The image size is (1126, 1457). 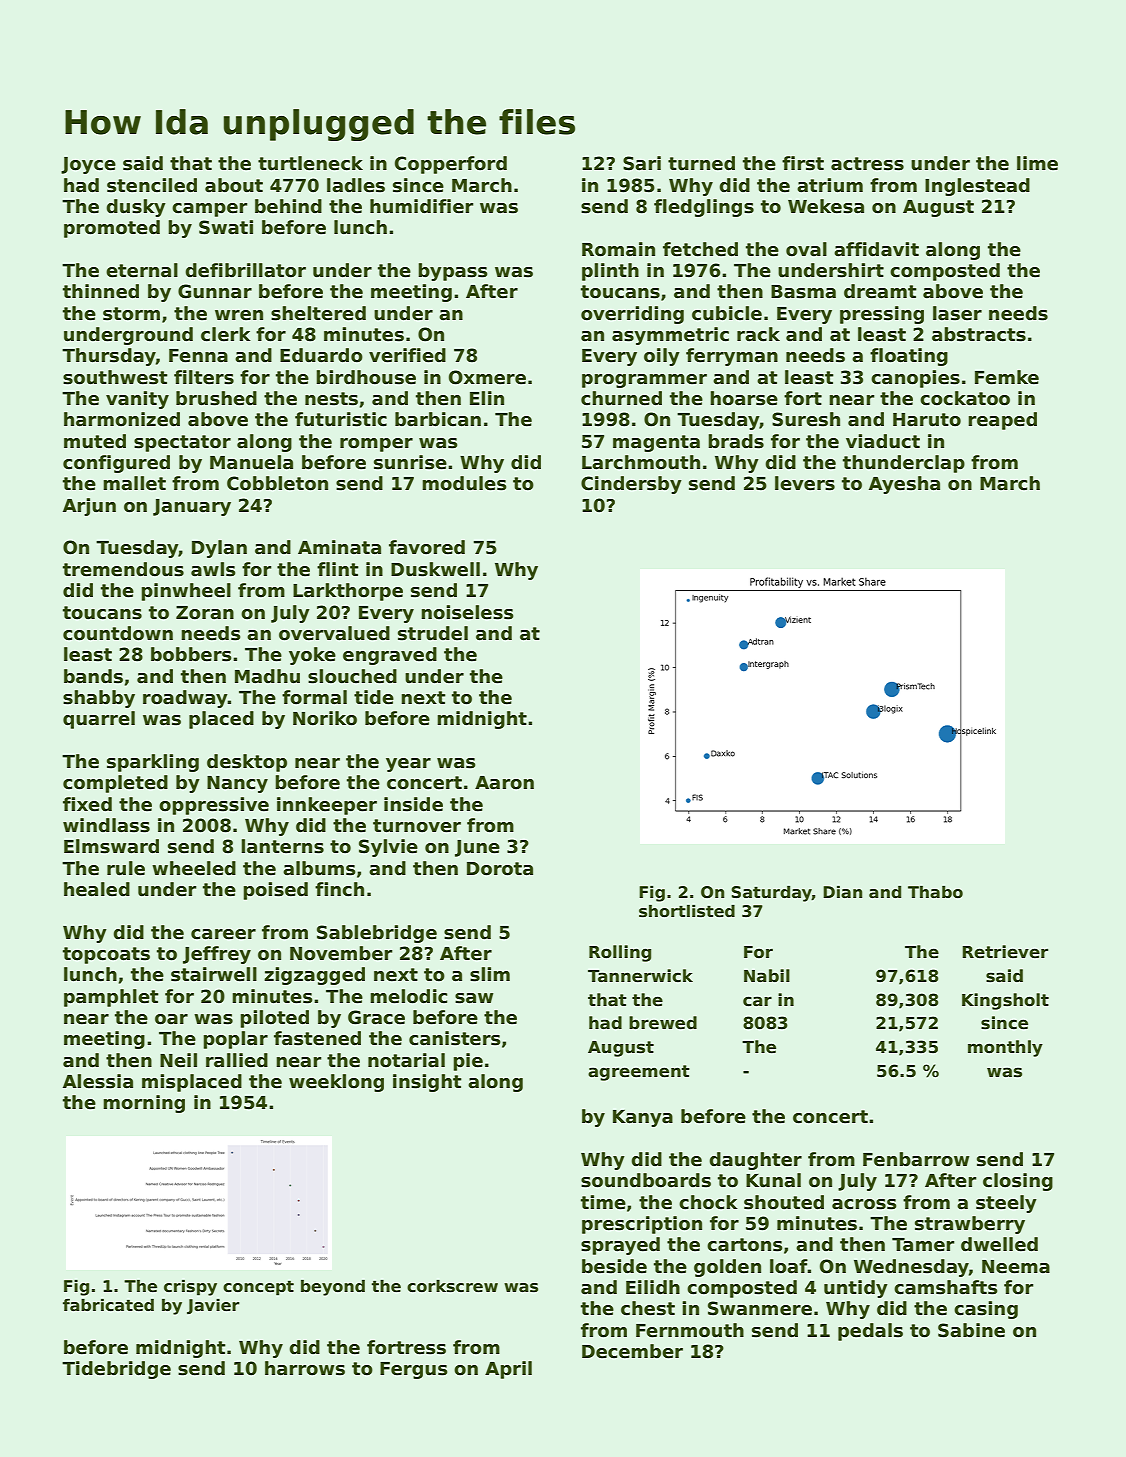 What do you see at coordinates (88, 165) in the image?
I see `Joyce` at bounding box center [88, 165].
